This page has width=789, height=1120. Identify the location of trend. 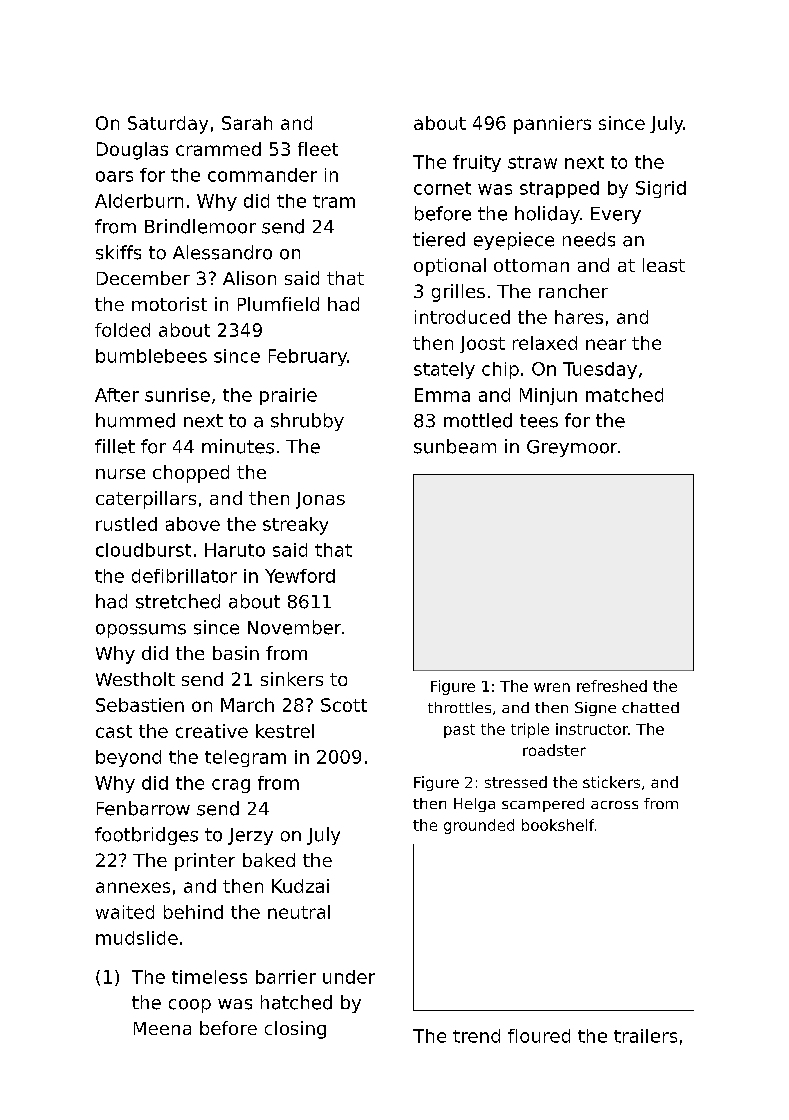
(476, 1036).
